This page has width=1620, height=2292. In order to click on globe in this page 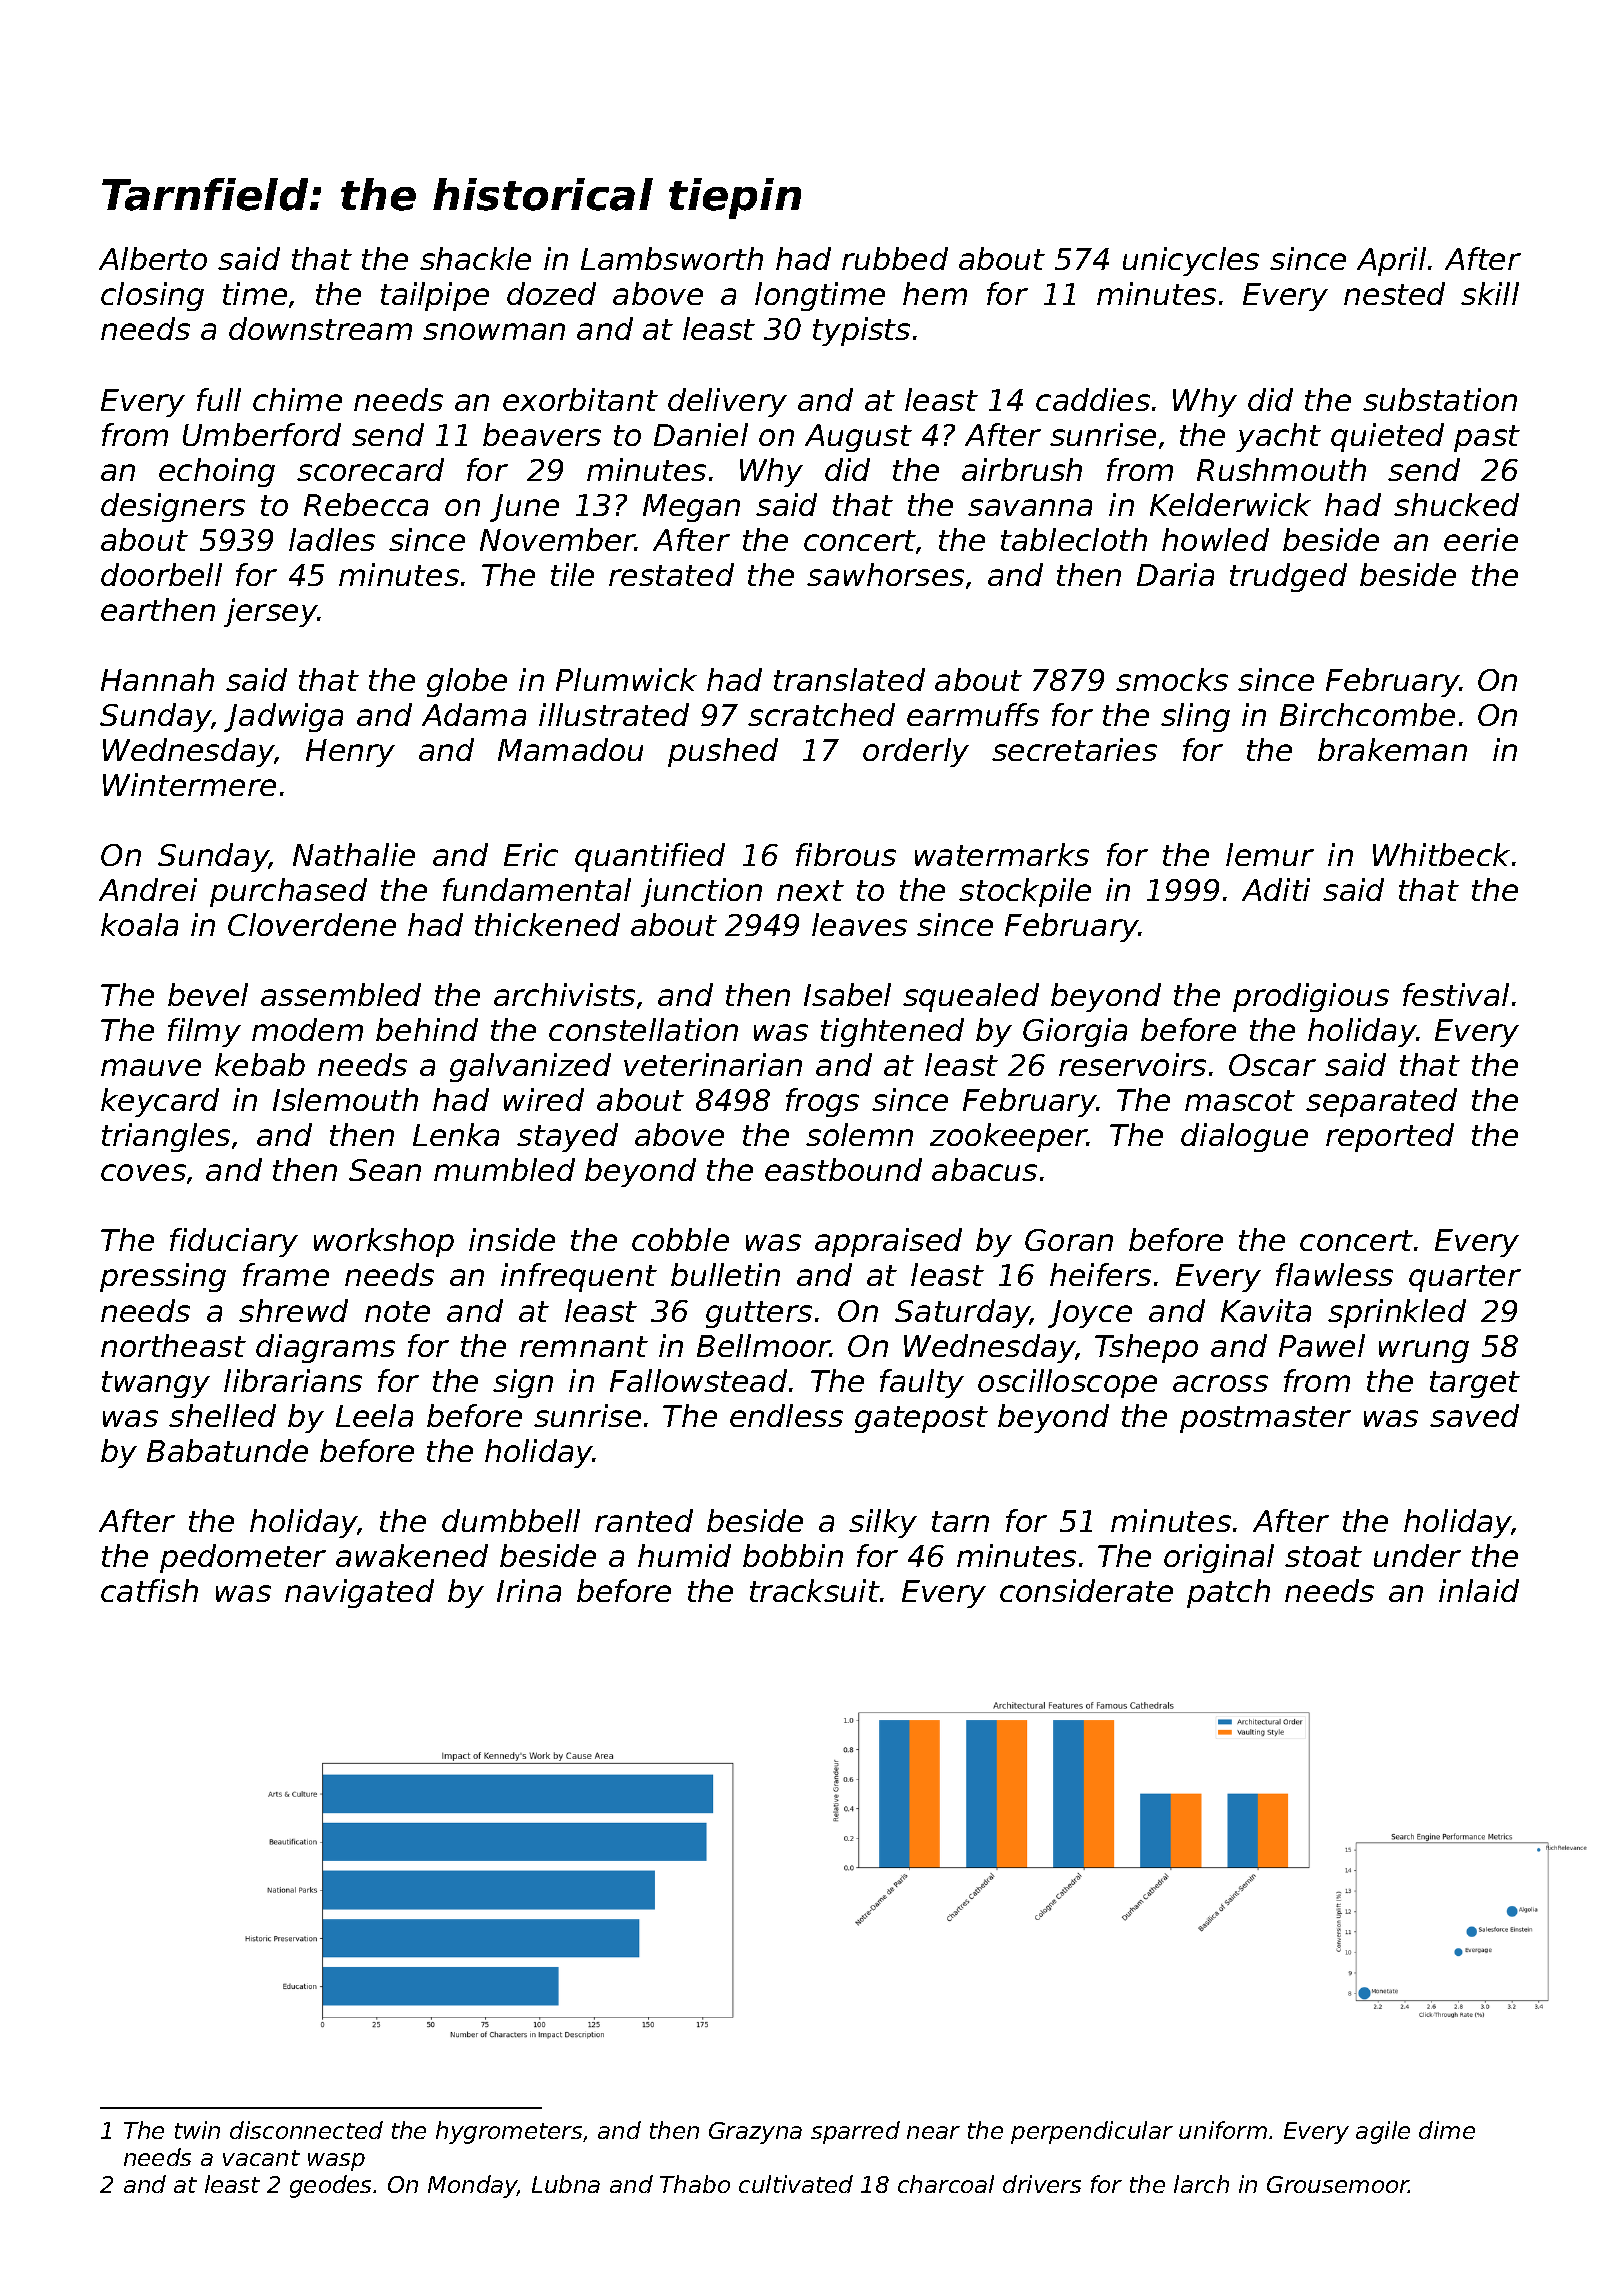, I will do `click(467, 682)`.
